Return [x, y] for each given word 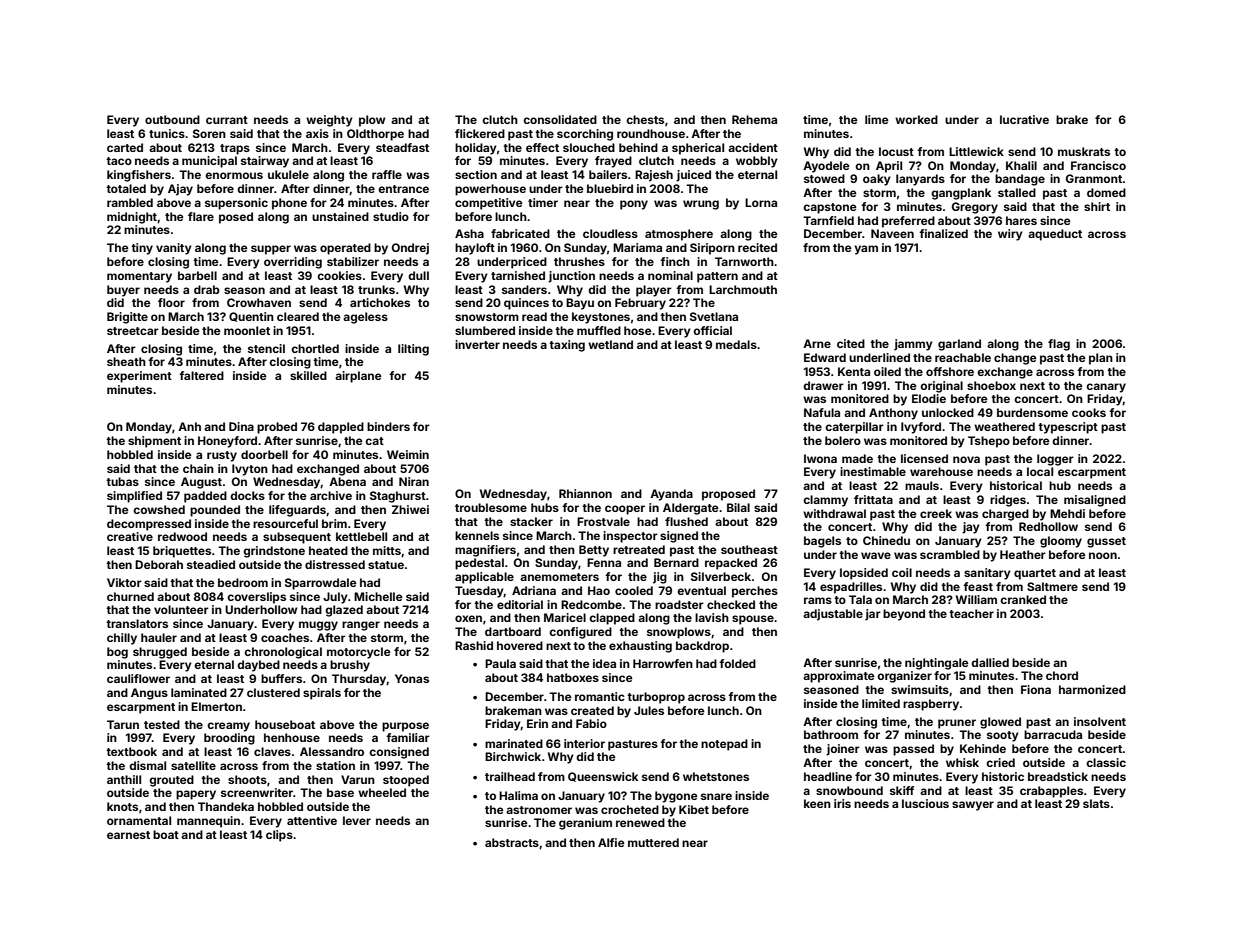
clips [279, 836]
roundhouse [651, 133]
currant [227, 120]
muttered [653, 842]
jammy [913, 345]
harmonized [1092, 689]
